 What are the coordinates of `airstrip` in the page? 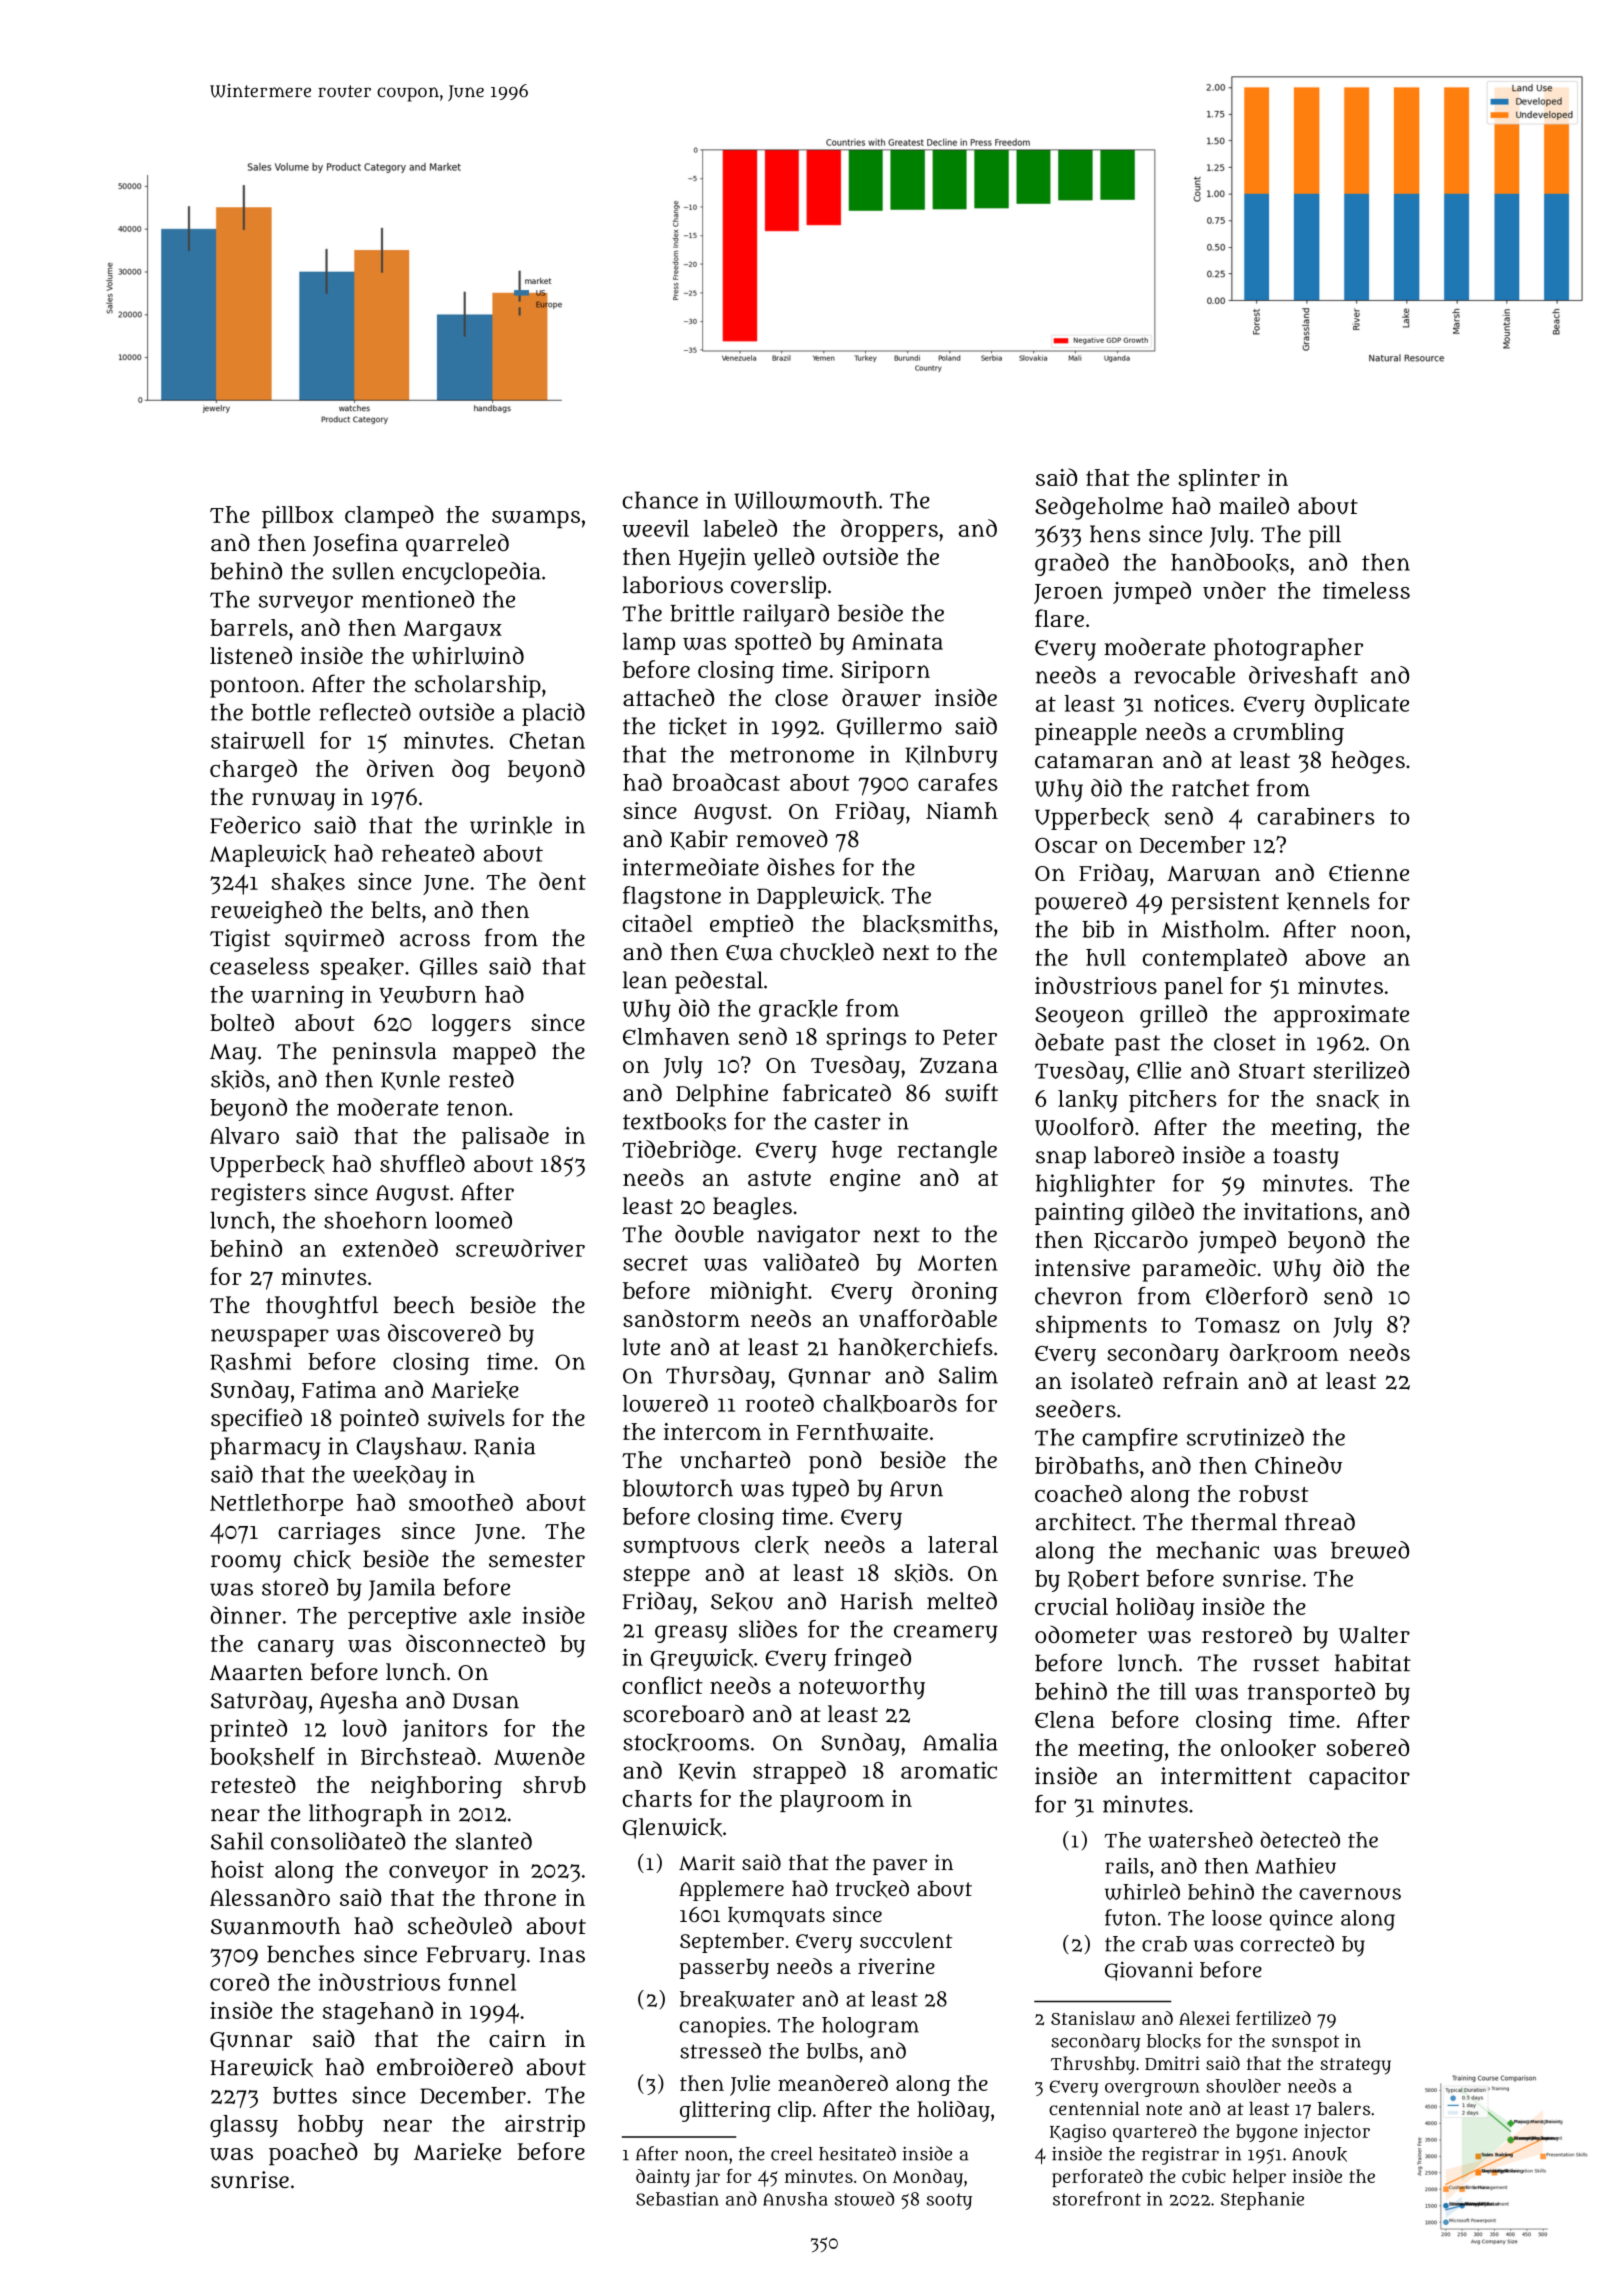 It's located at (545, 2125).
